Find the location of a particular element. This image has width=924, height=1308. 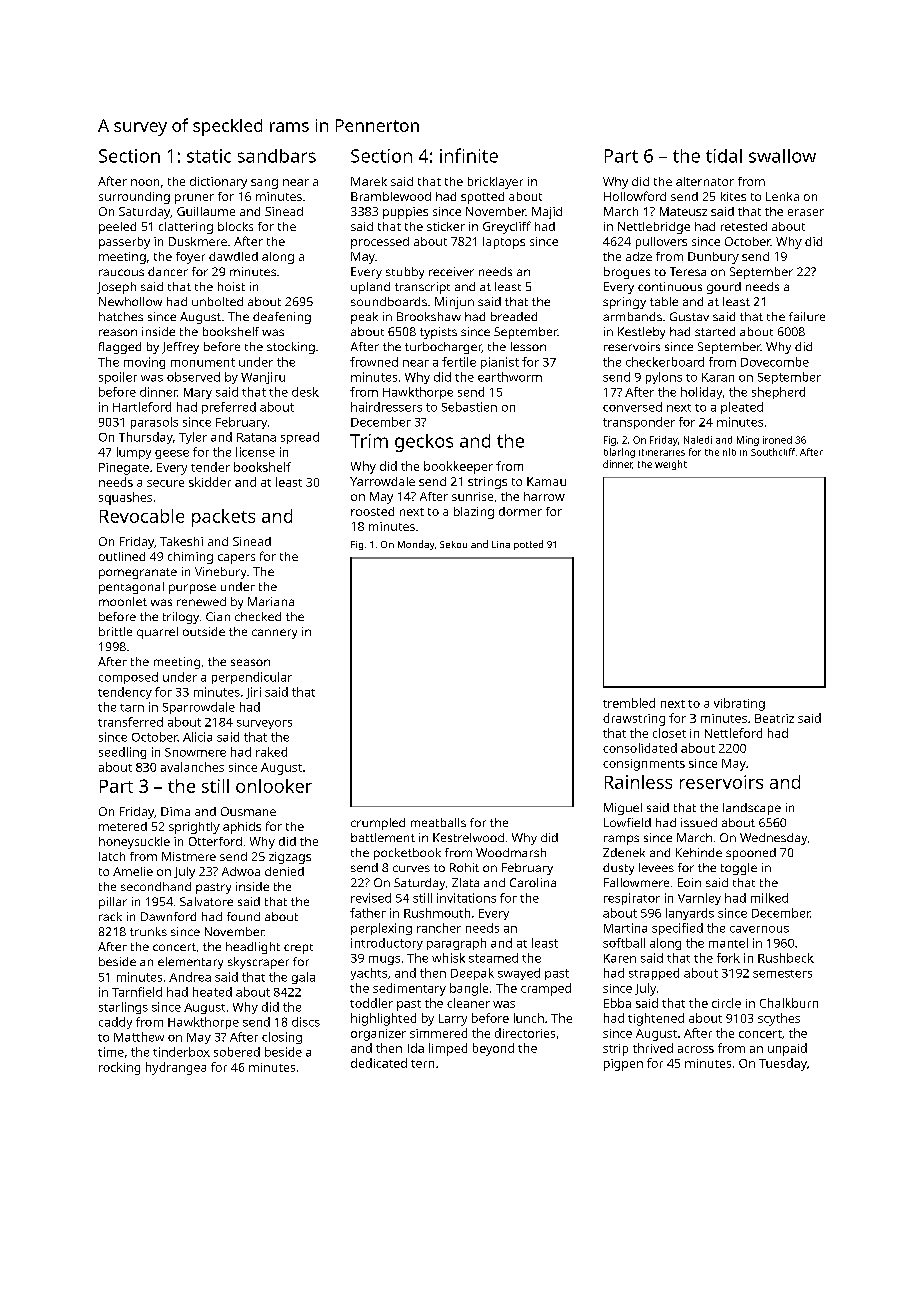

hairdressers is located at coordinates (386, 407).
